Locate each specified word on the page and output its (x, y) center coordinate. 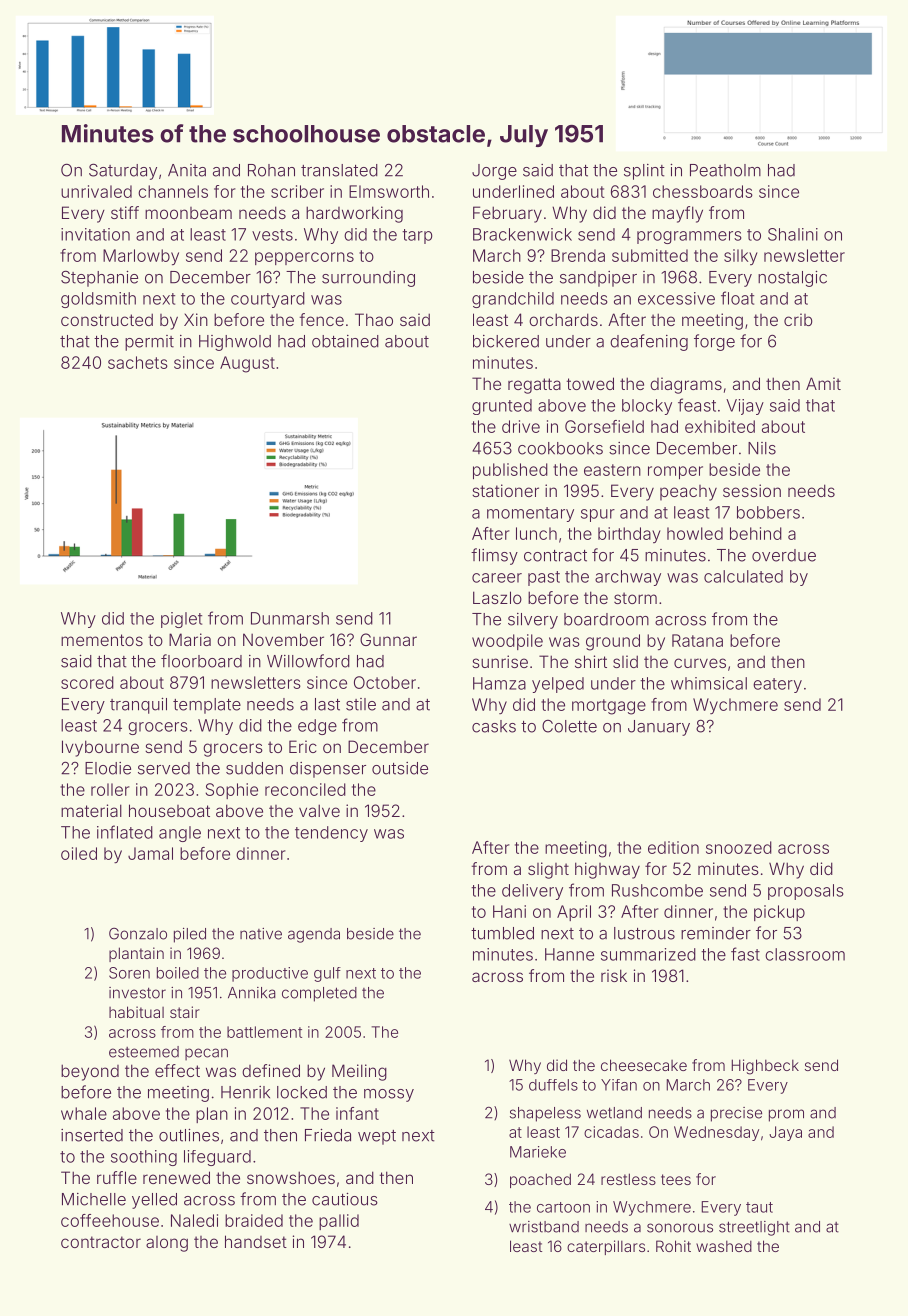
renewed (176, 1177)
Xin (196, 319)
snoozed (739, 847)
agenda (314, 935)
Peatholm (725, 170)
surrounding (368, 279)
